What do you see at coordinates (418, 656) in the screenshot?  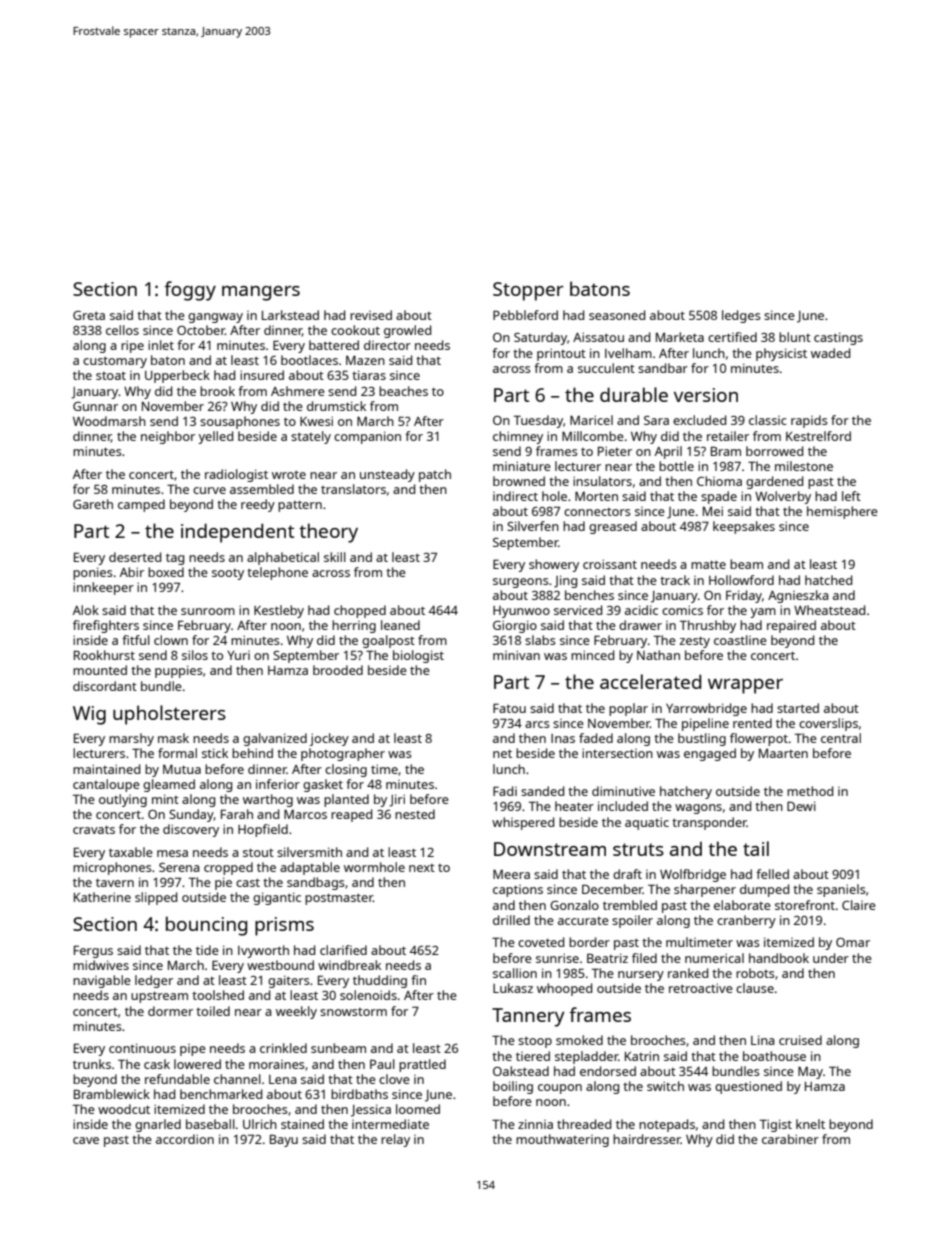 I see `biologist` at bounding box center [418, 656].
